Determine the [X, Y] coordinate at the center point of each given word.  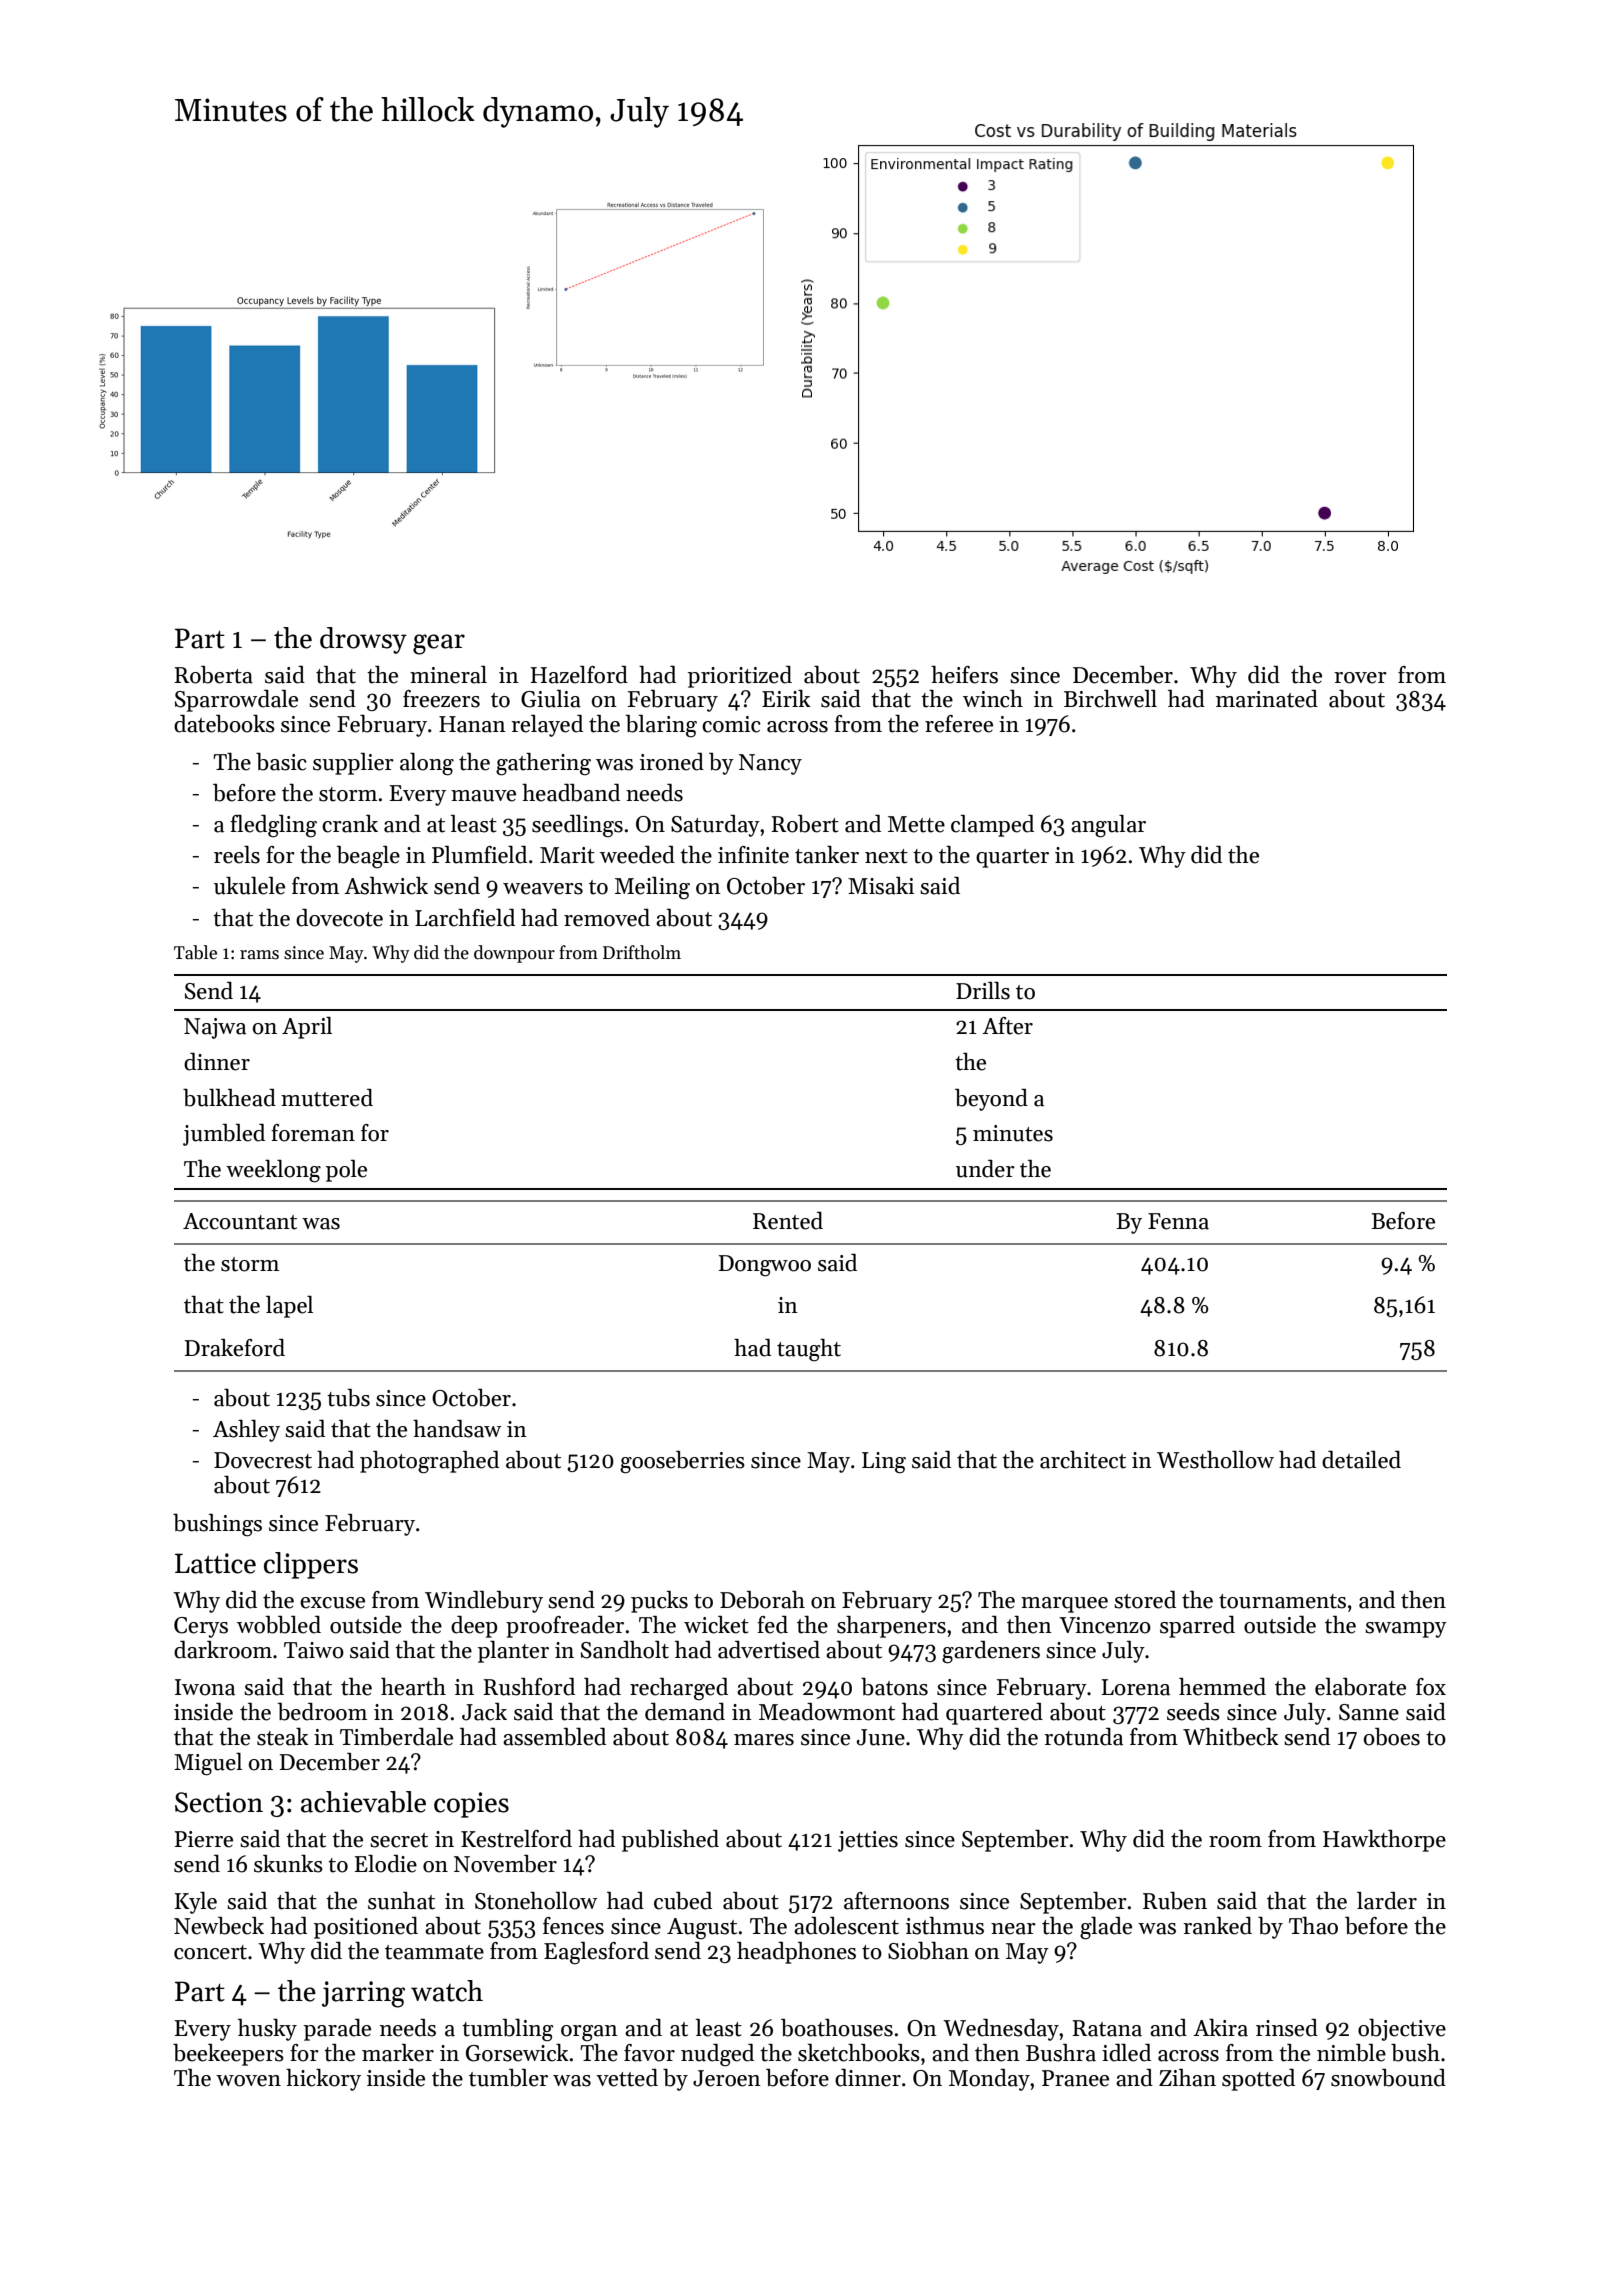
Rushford [529, 1687]
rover [1360, 678]
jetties [868, 1841]
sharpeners [891, 1627]
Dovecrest [263, 1460]
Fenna [1178, 1221]
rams [259, 955]
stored [1145, 1600]
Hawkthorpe [1384, 1841]
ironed [672, 762]
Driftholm [642, 952]
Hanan [472, 724]
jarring [363, 1994]
